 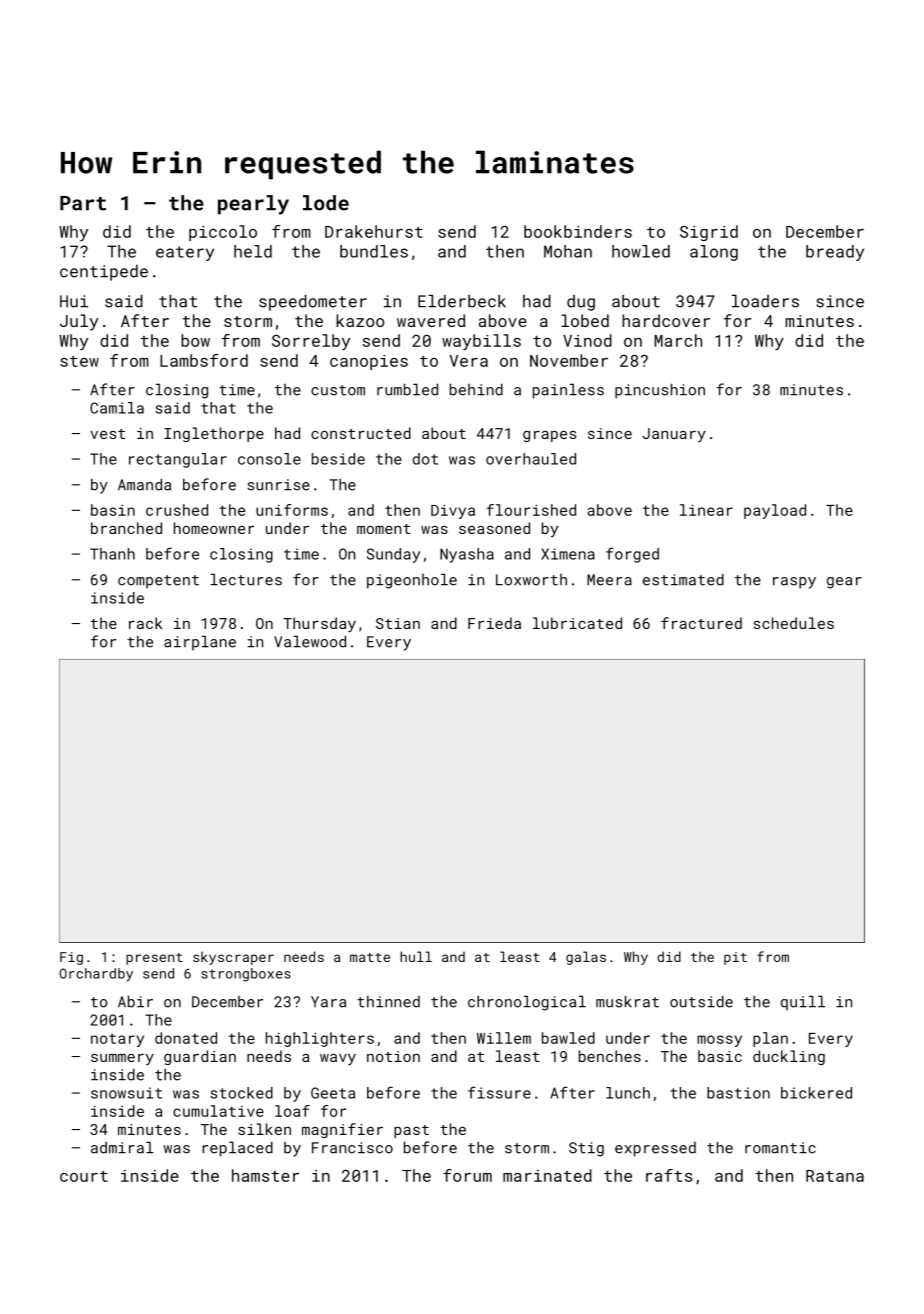 What do you see at coordinates (154, 959) in the page?
I see `present` at bounding box center [154, 959].
